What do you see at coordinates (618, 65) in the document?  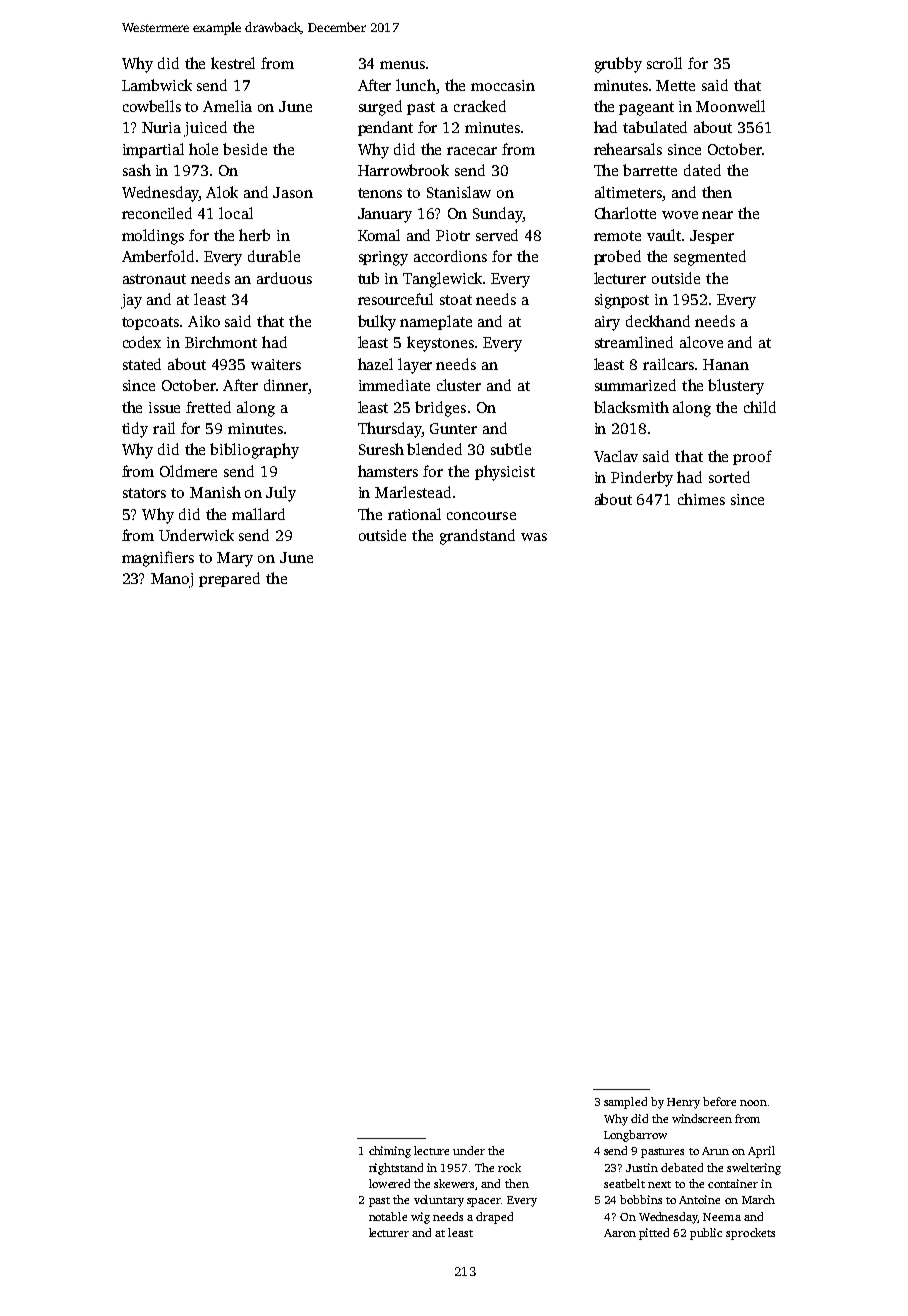 I see `grubby` at bounding box center [618, 65].
